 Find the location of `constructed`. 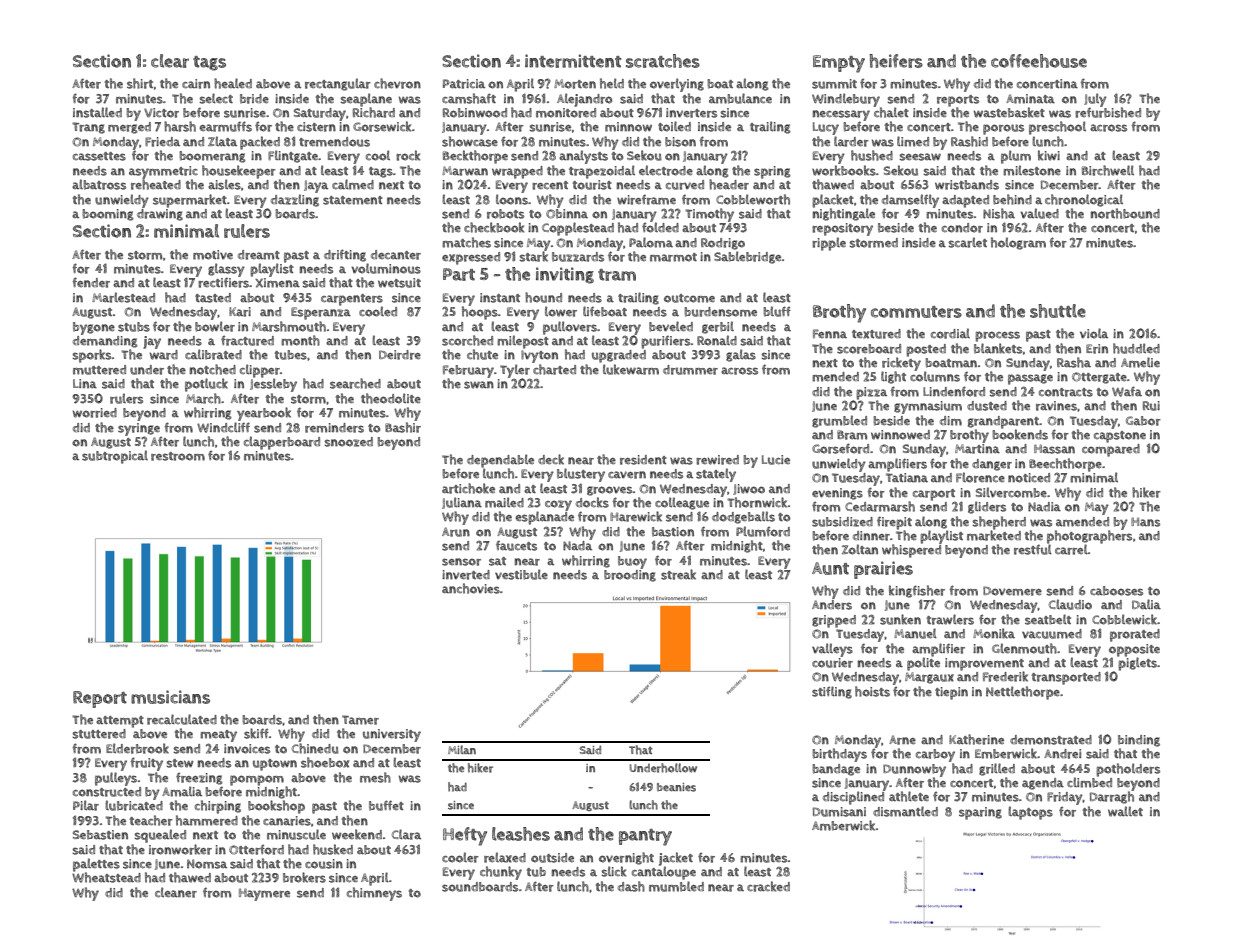

constructed is located at coordinates (107, 792).
